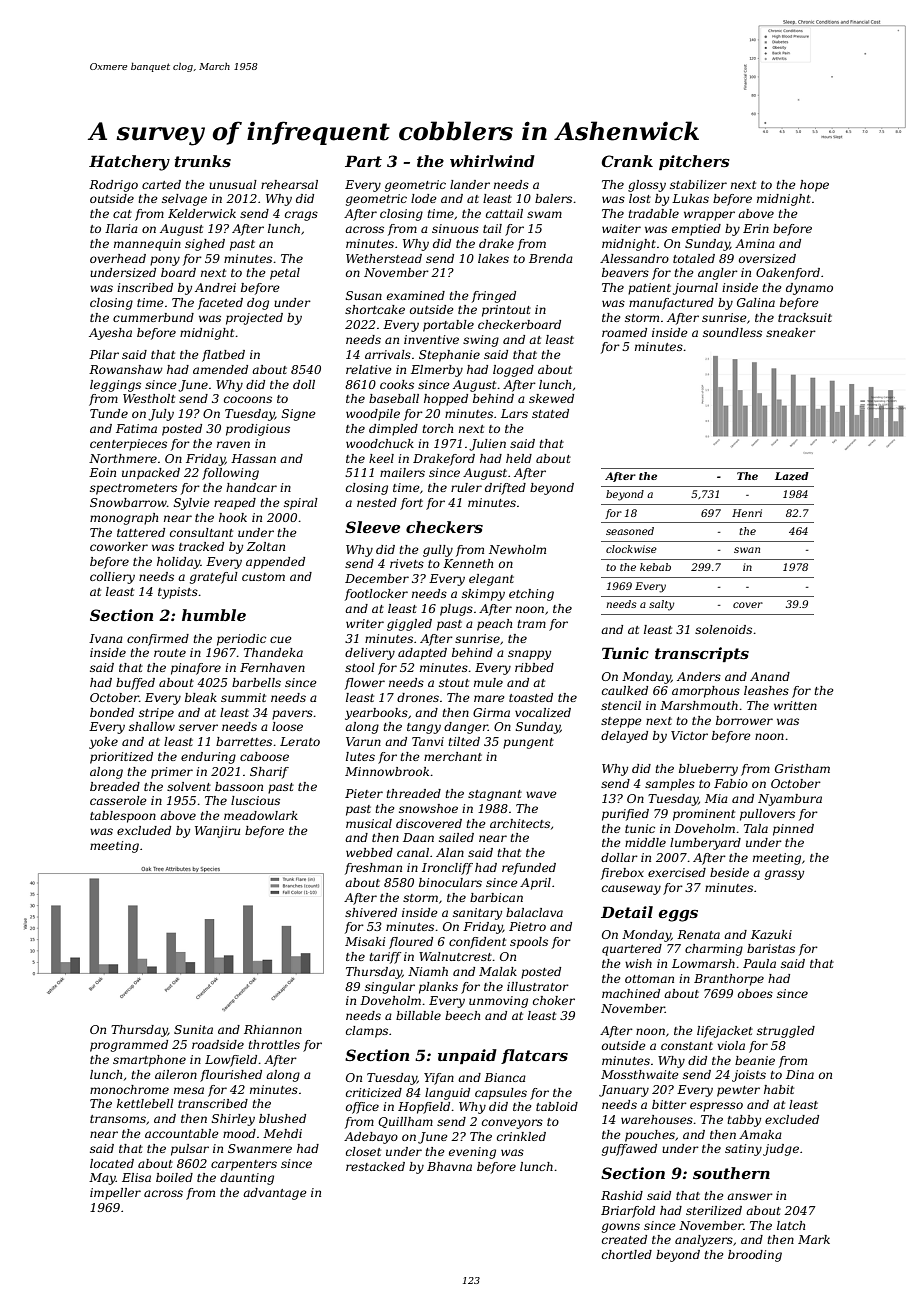  What do you see at coordinates (273, 1029) in the image?
I see `Rhiannon` at bounding box center [273, 1029].
